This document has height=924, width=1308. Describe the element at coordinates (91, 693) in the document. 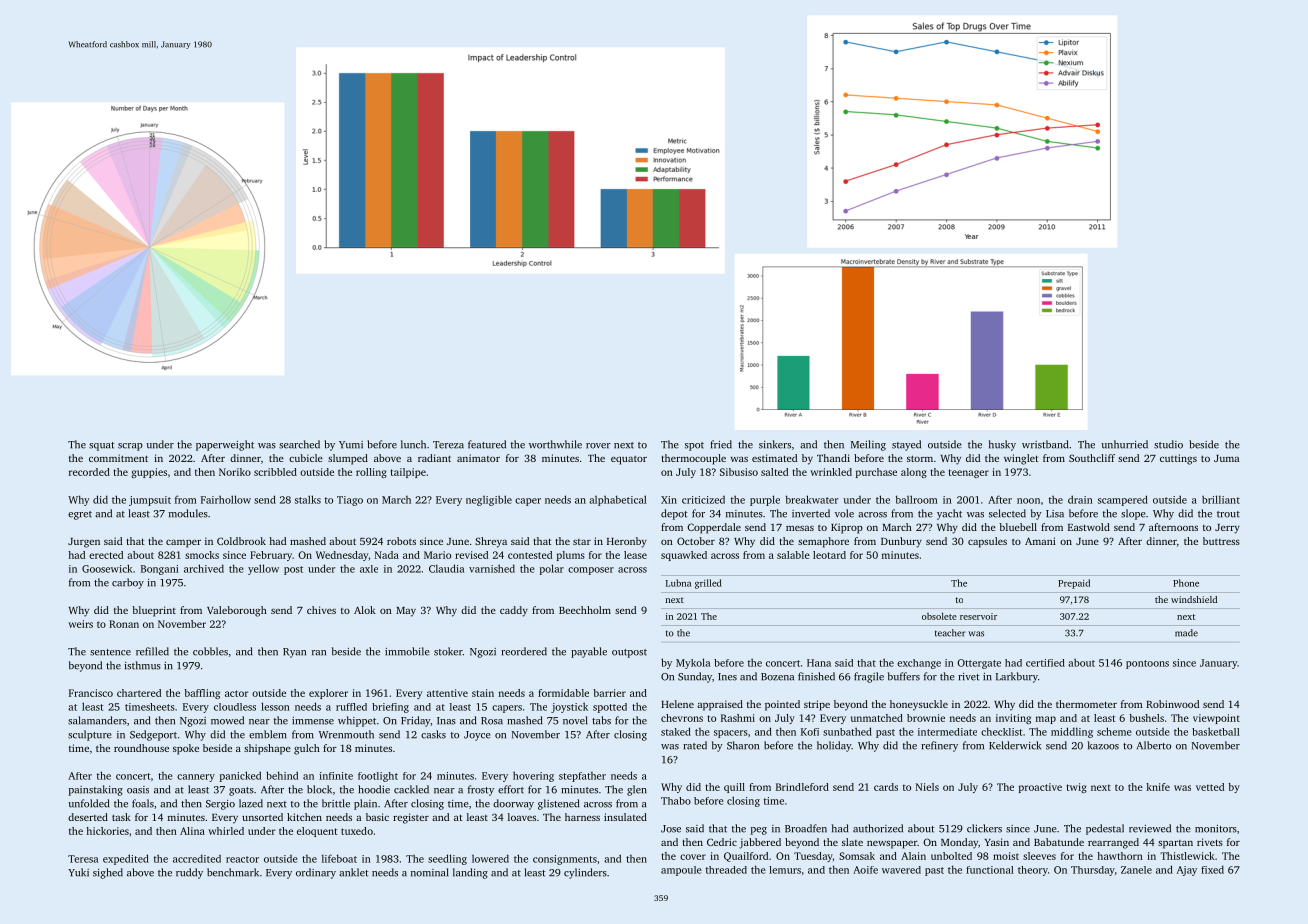

I see `Francisco` at that location.
